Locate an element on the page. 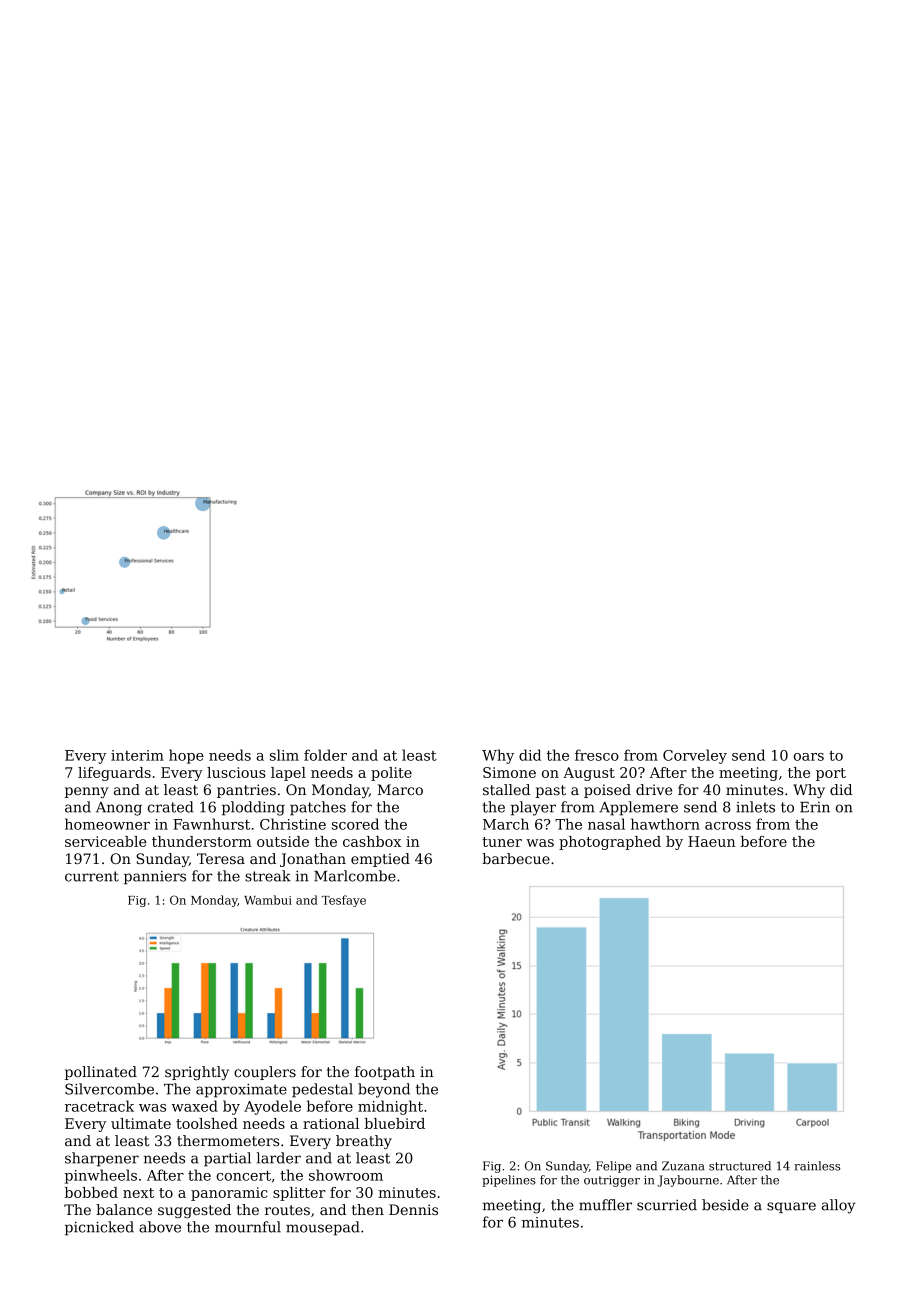 This document has height=1308, width=924. interim is located at coordinates (137, 755).
